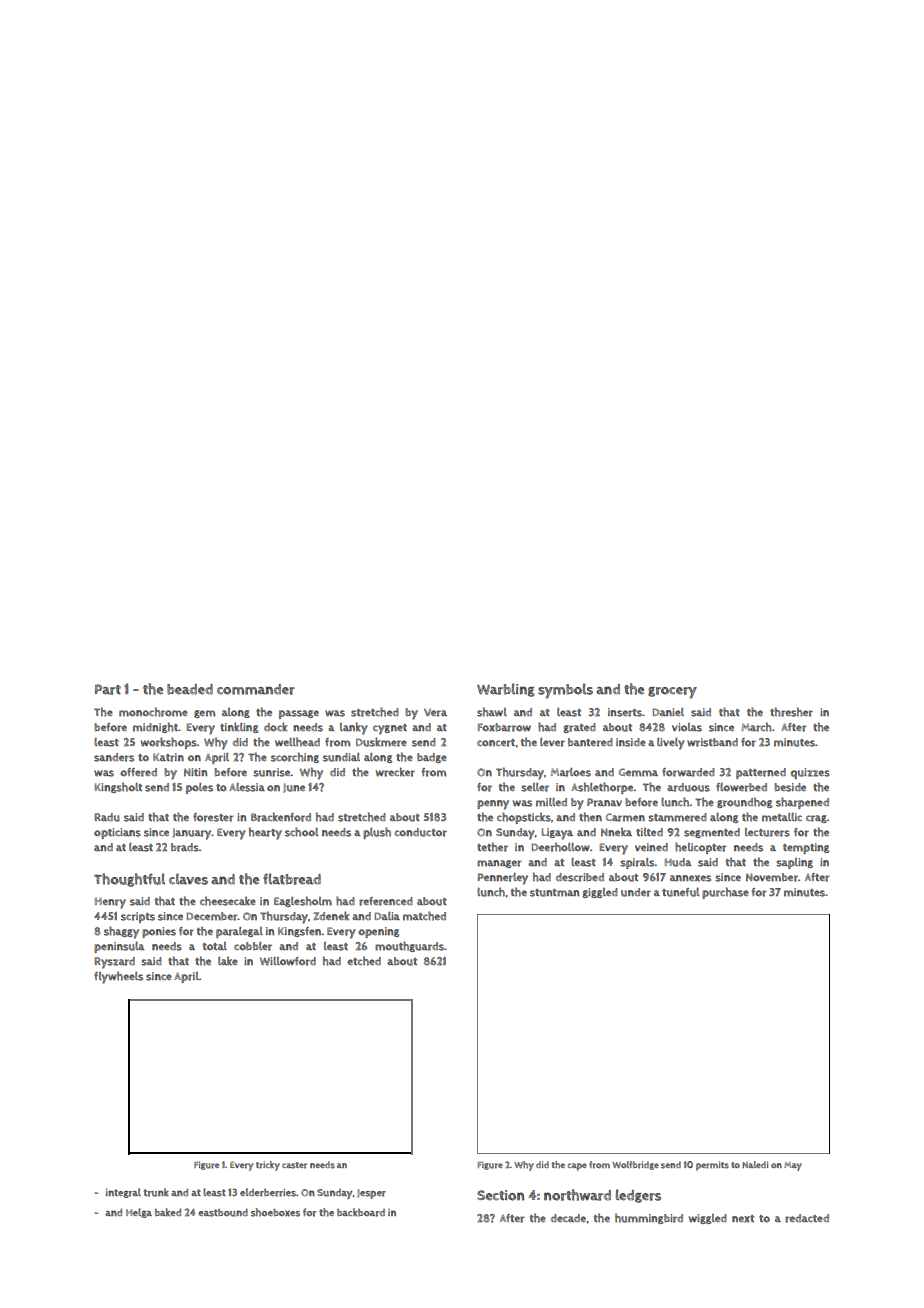  I want to click on thresher, so click(791, 712).
